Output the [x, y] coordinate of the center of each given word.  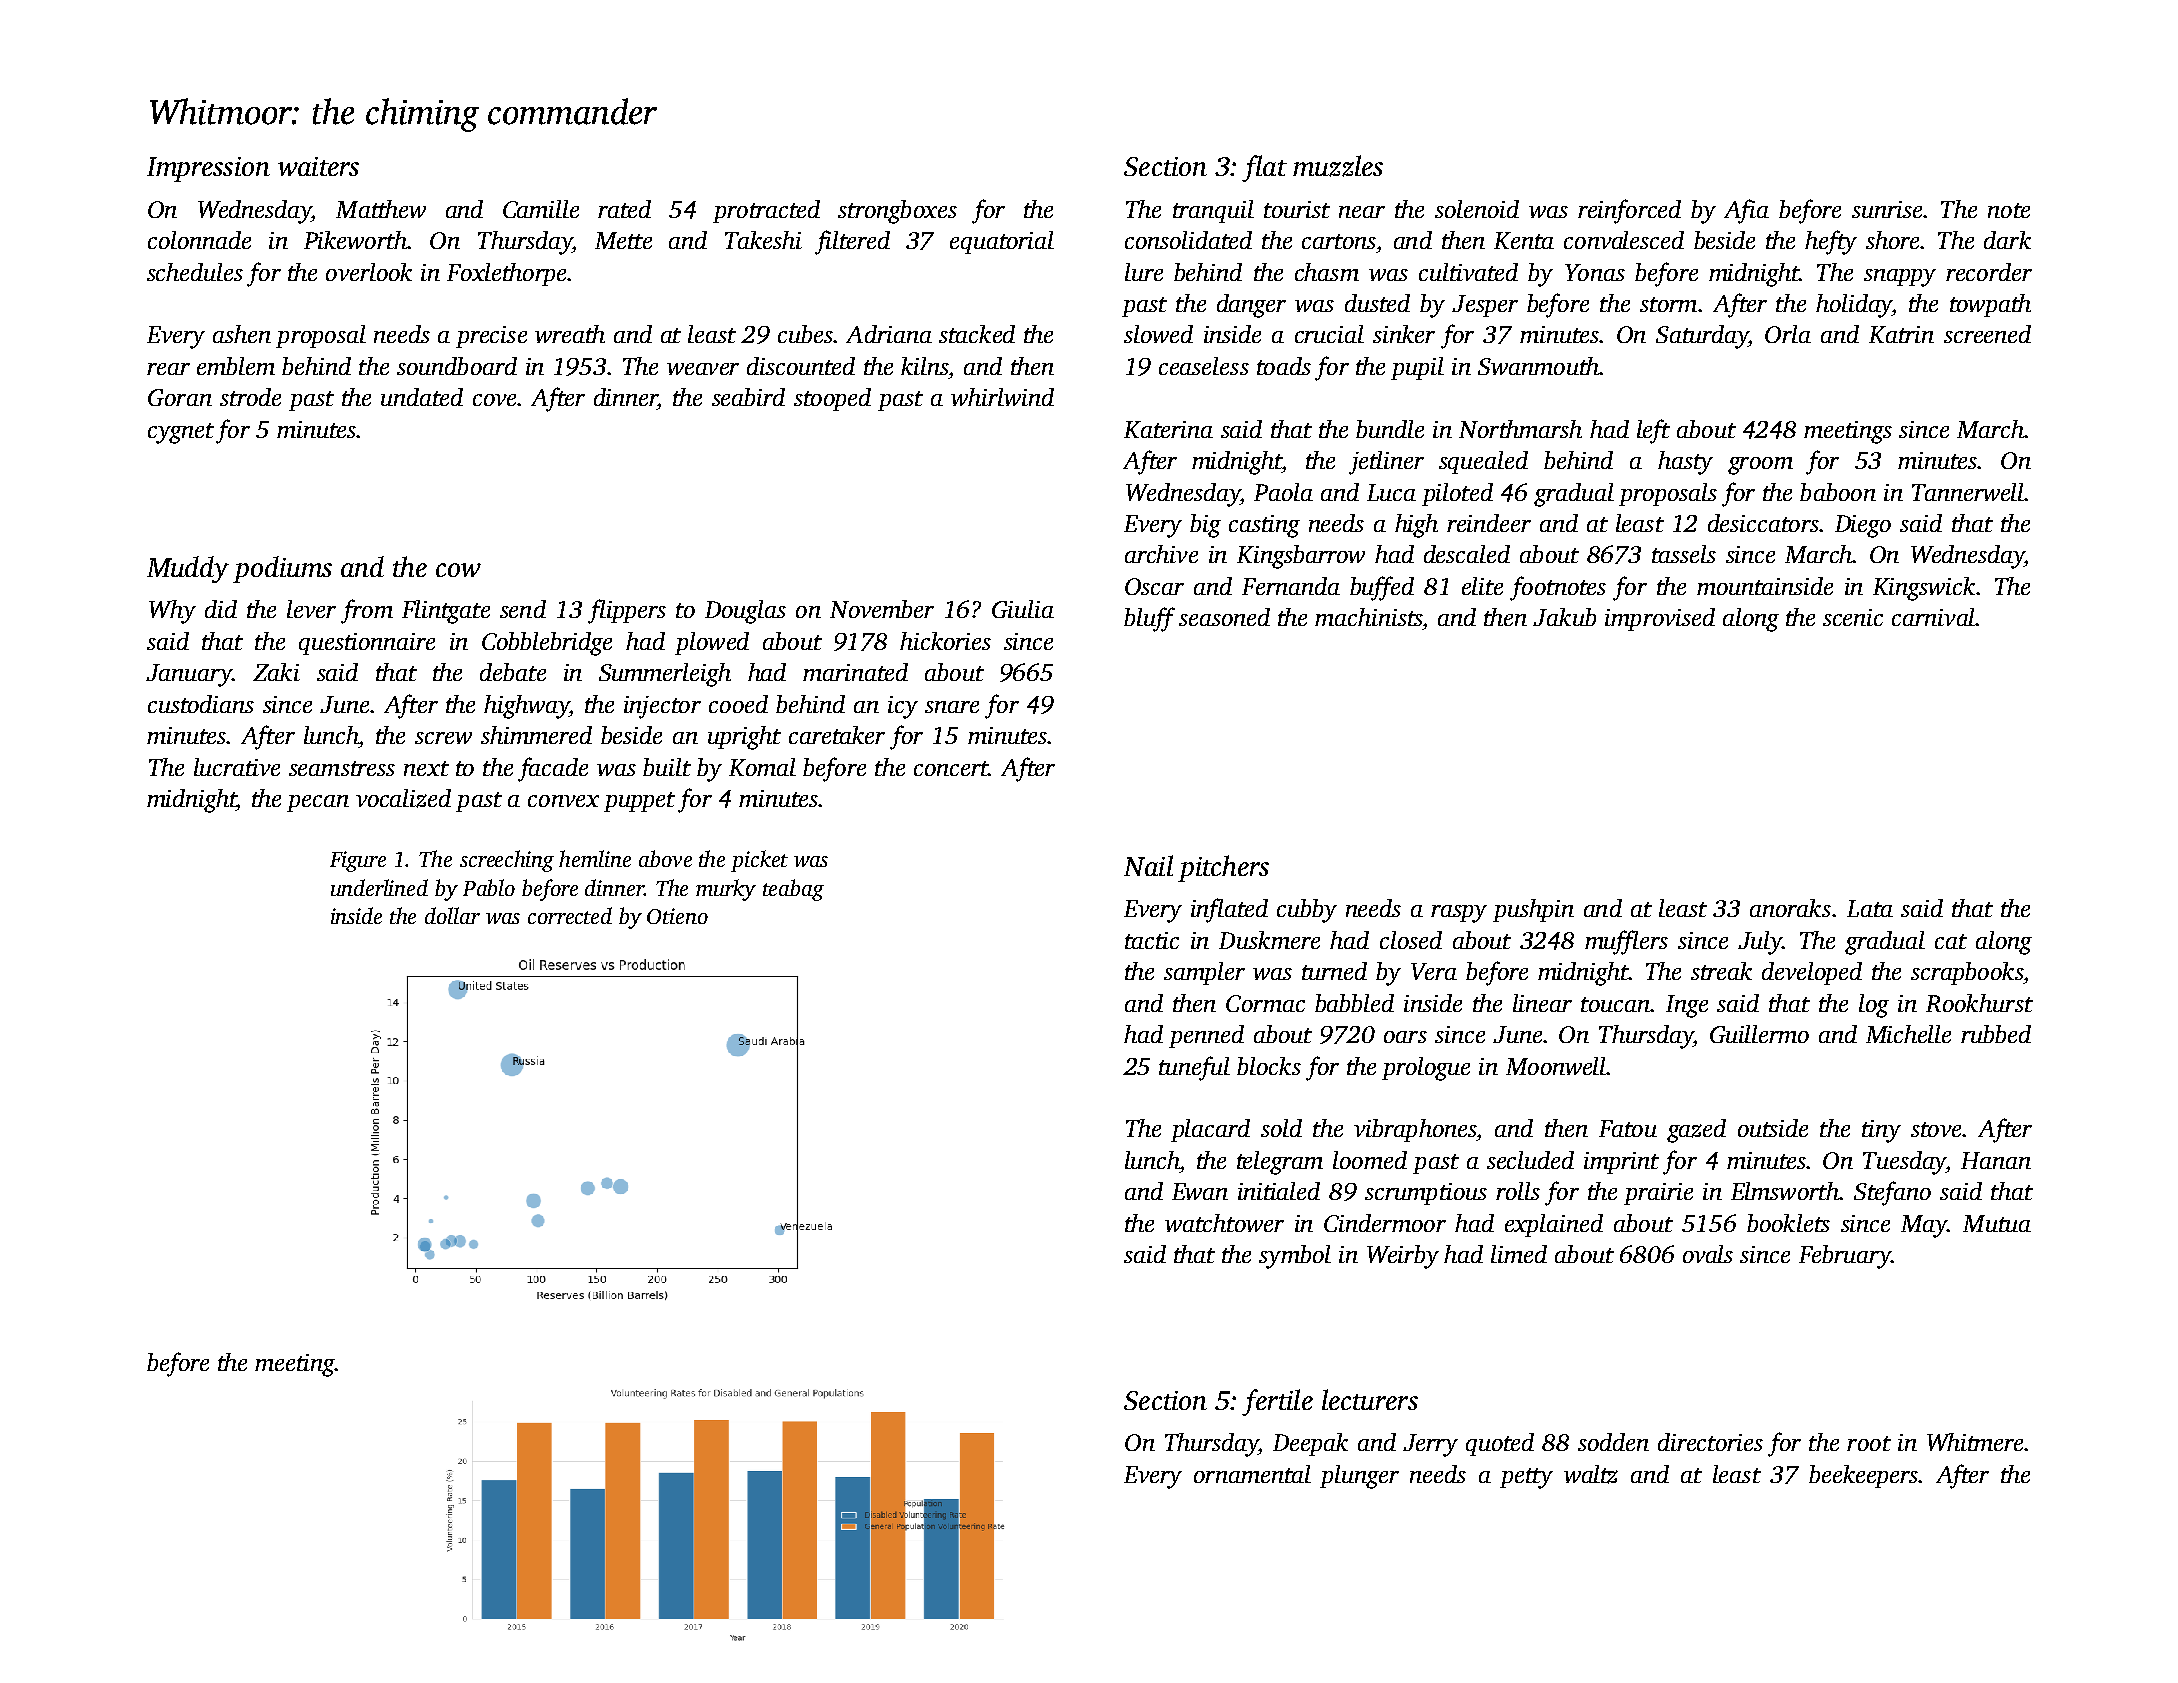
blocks [1269, 1066]
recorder [1989, 272]
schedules [195, 272]
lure [1144, 272]
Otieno [677, 916]
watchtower [1224, 1223]
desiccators [1763, 523]
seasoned [1224, 617]
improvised [1660, 619]
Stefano [1892, 1193]
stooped [832, 399]
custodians [201, 704]
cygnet [181, 433]
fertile [1277, 1402]
